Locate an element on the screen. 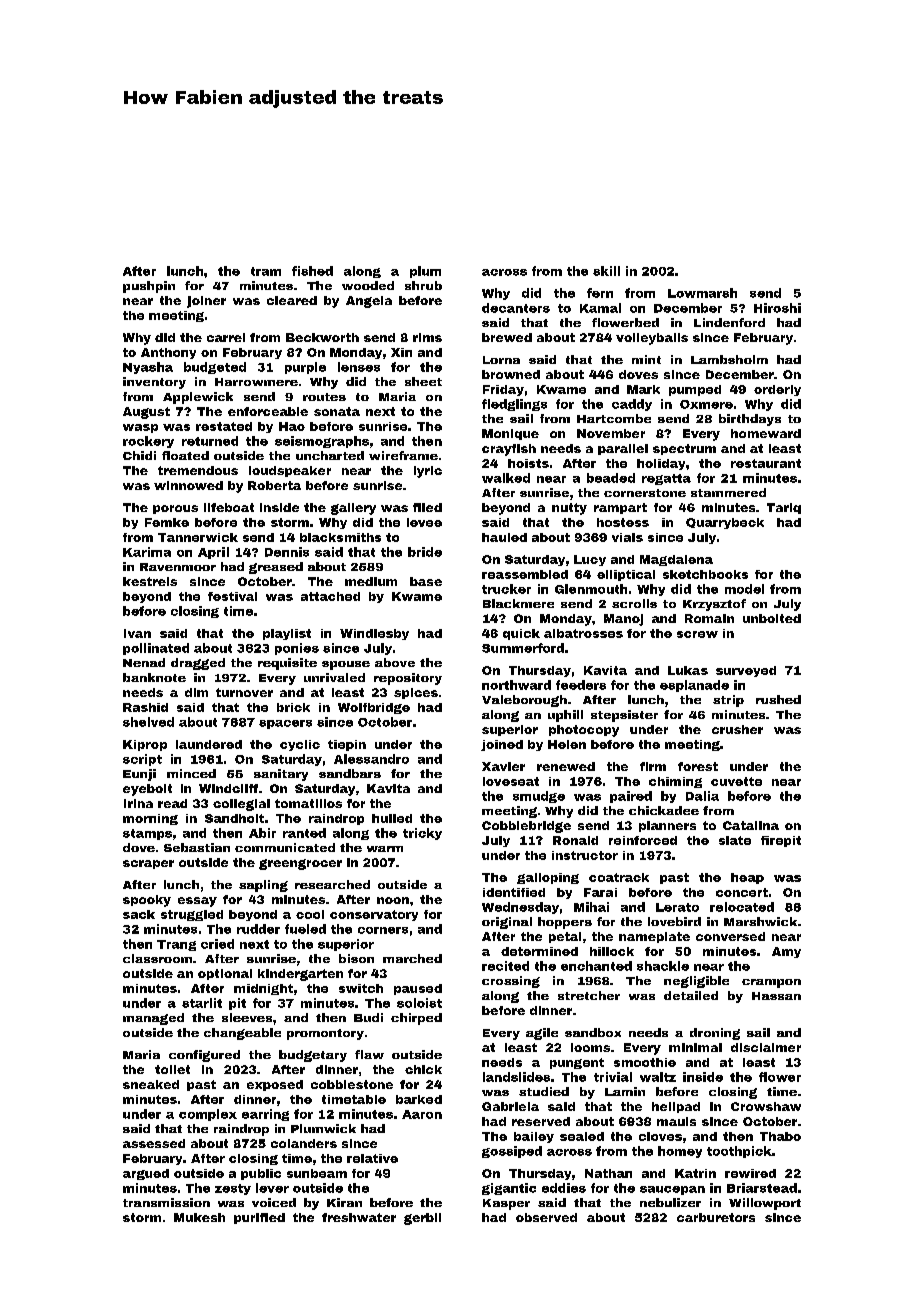 This screenshot has height=1308, width=924. reinforced is located at coordinates (643, 840).
